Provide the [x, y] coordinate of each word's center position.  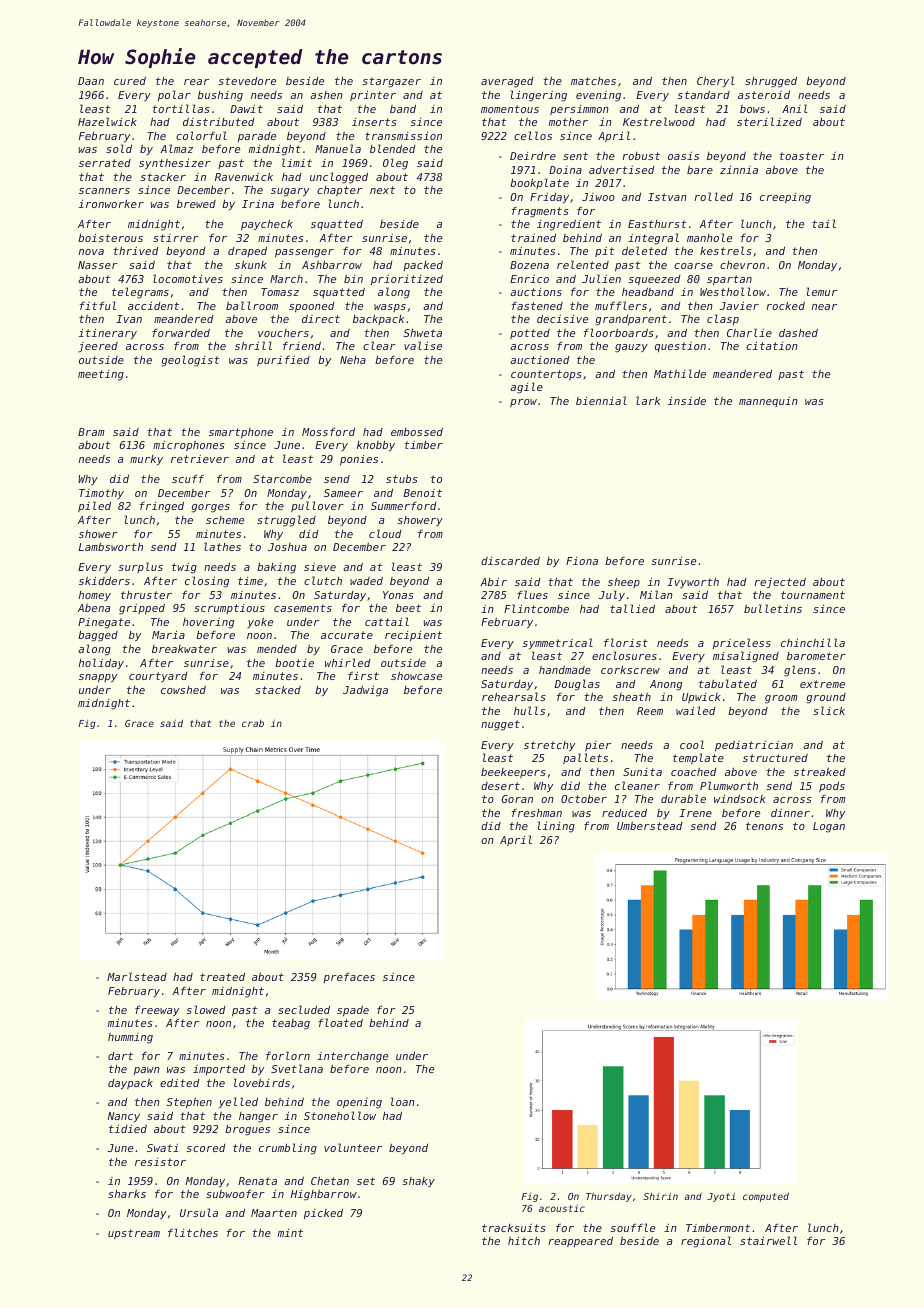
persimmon [579, 110]
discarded [510, 561]
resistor [160, 1162]
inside [686, 401]
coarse [693, 266]
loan [403, 1101]
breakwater [184, 649]
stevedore [247, 81]
